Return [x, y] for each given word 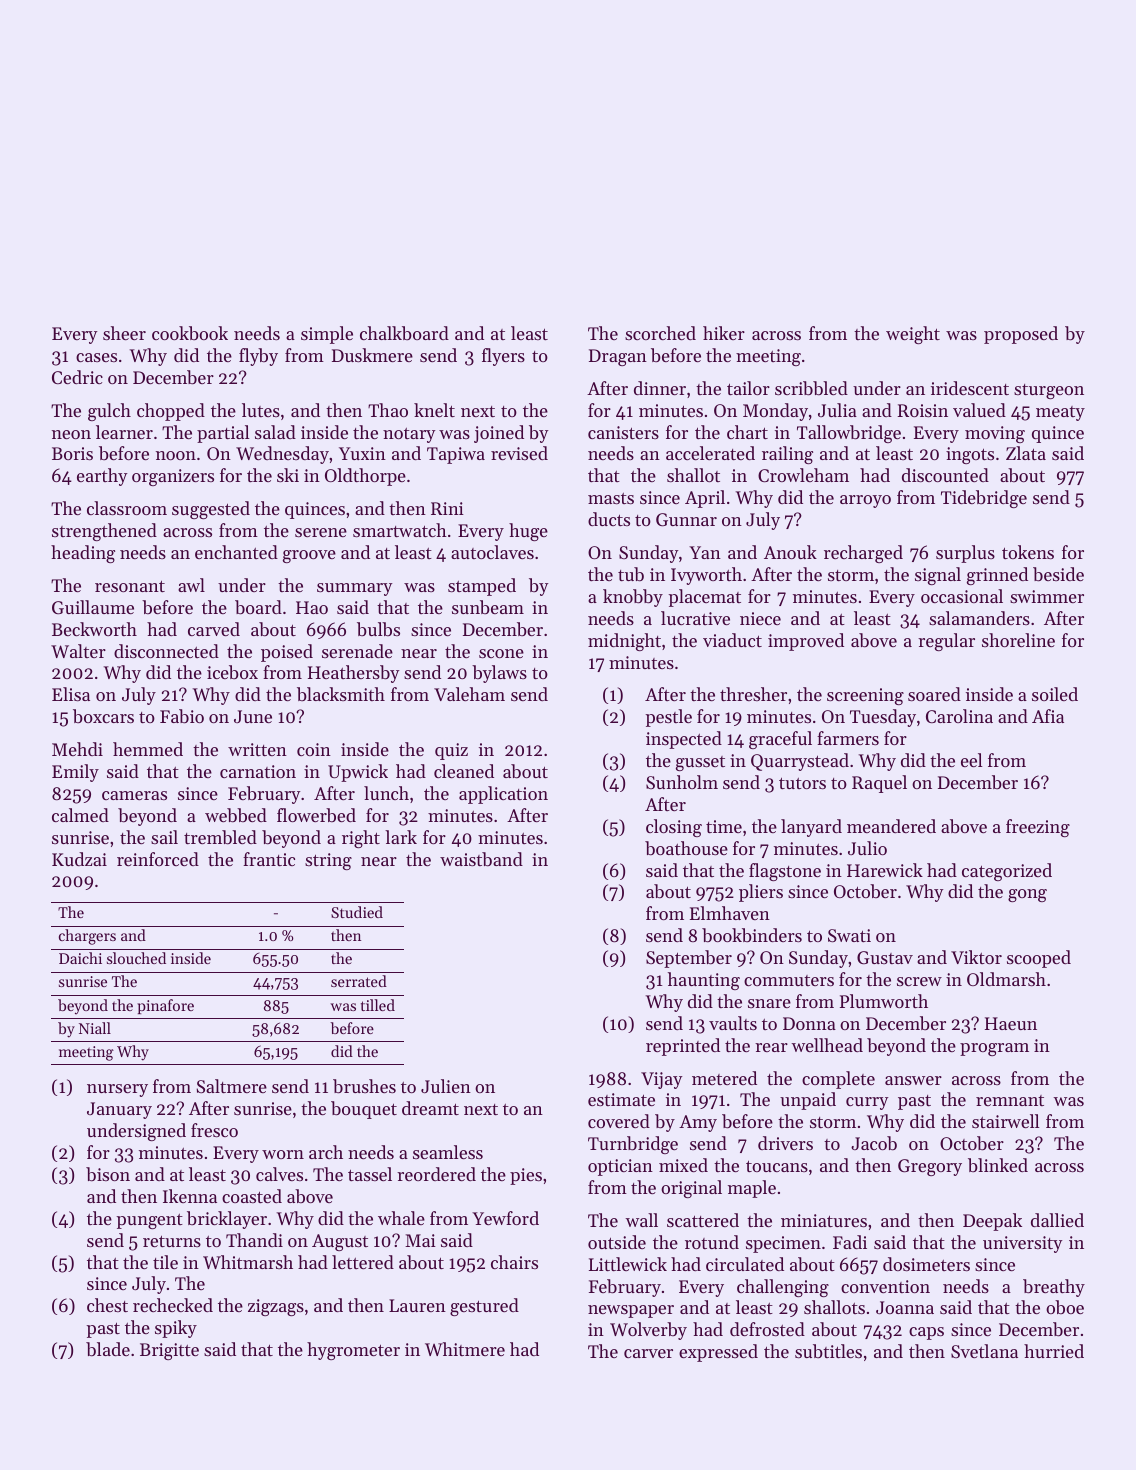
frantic [269, 859]
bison [108, 1174]
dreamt [430, 1108]
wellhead [827, 1045]
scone [501, 653]
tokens [1028, 552]
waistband [481, 859]
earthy [102, 477]
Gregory [930, 1167]
